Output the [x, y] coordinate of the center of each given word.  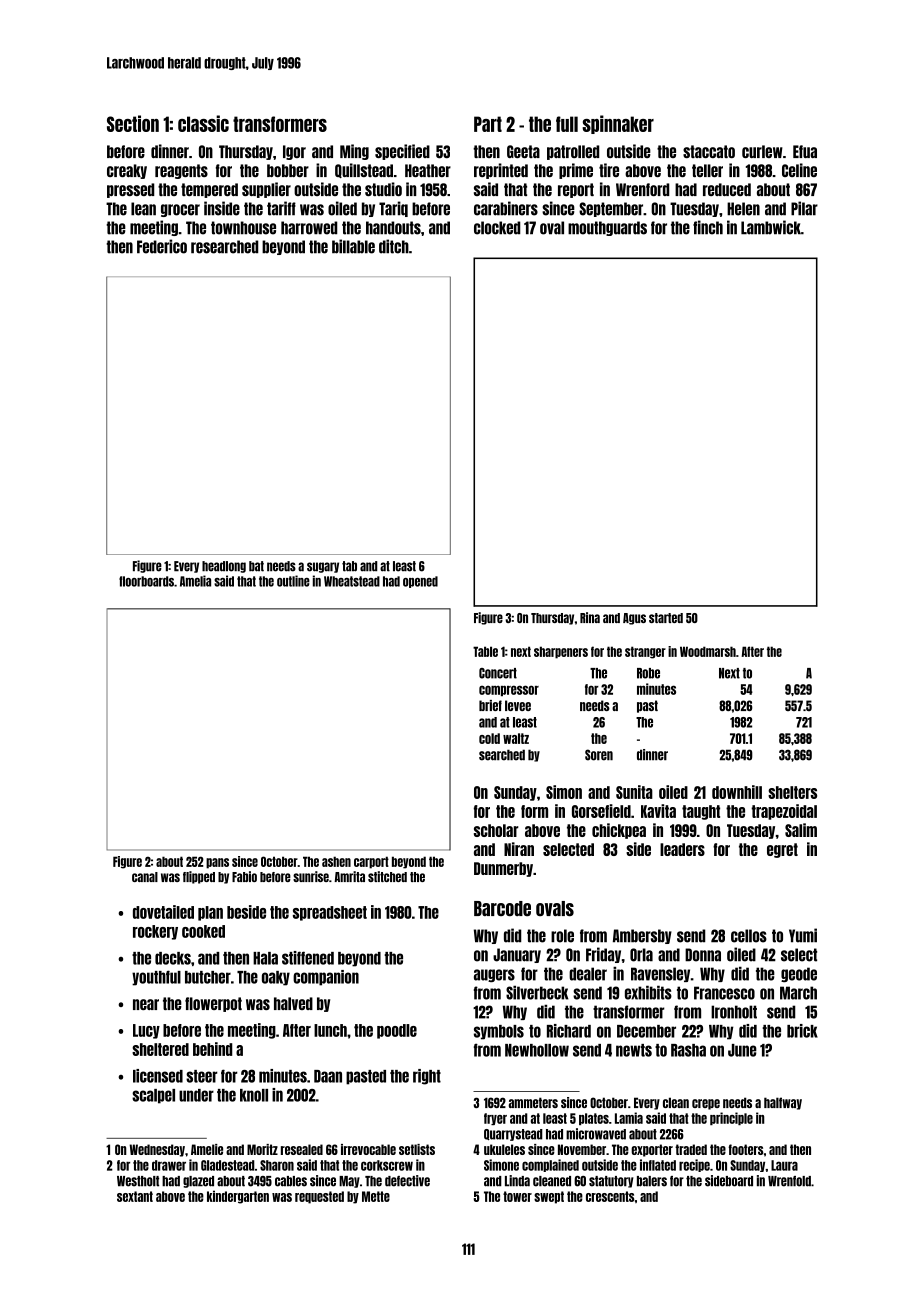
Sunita [634, 792]
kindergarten [238, 1197]
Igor [294, 152]
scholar [496, 830]
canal [145, 877]
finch [708, 227]
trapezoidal [784, 812]
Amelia [195, 581]
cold [489, 738]
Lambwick [771, 227]
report [576, 190]
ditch [394, 246]
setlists [417, 1149]
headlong [224, 567]
